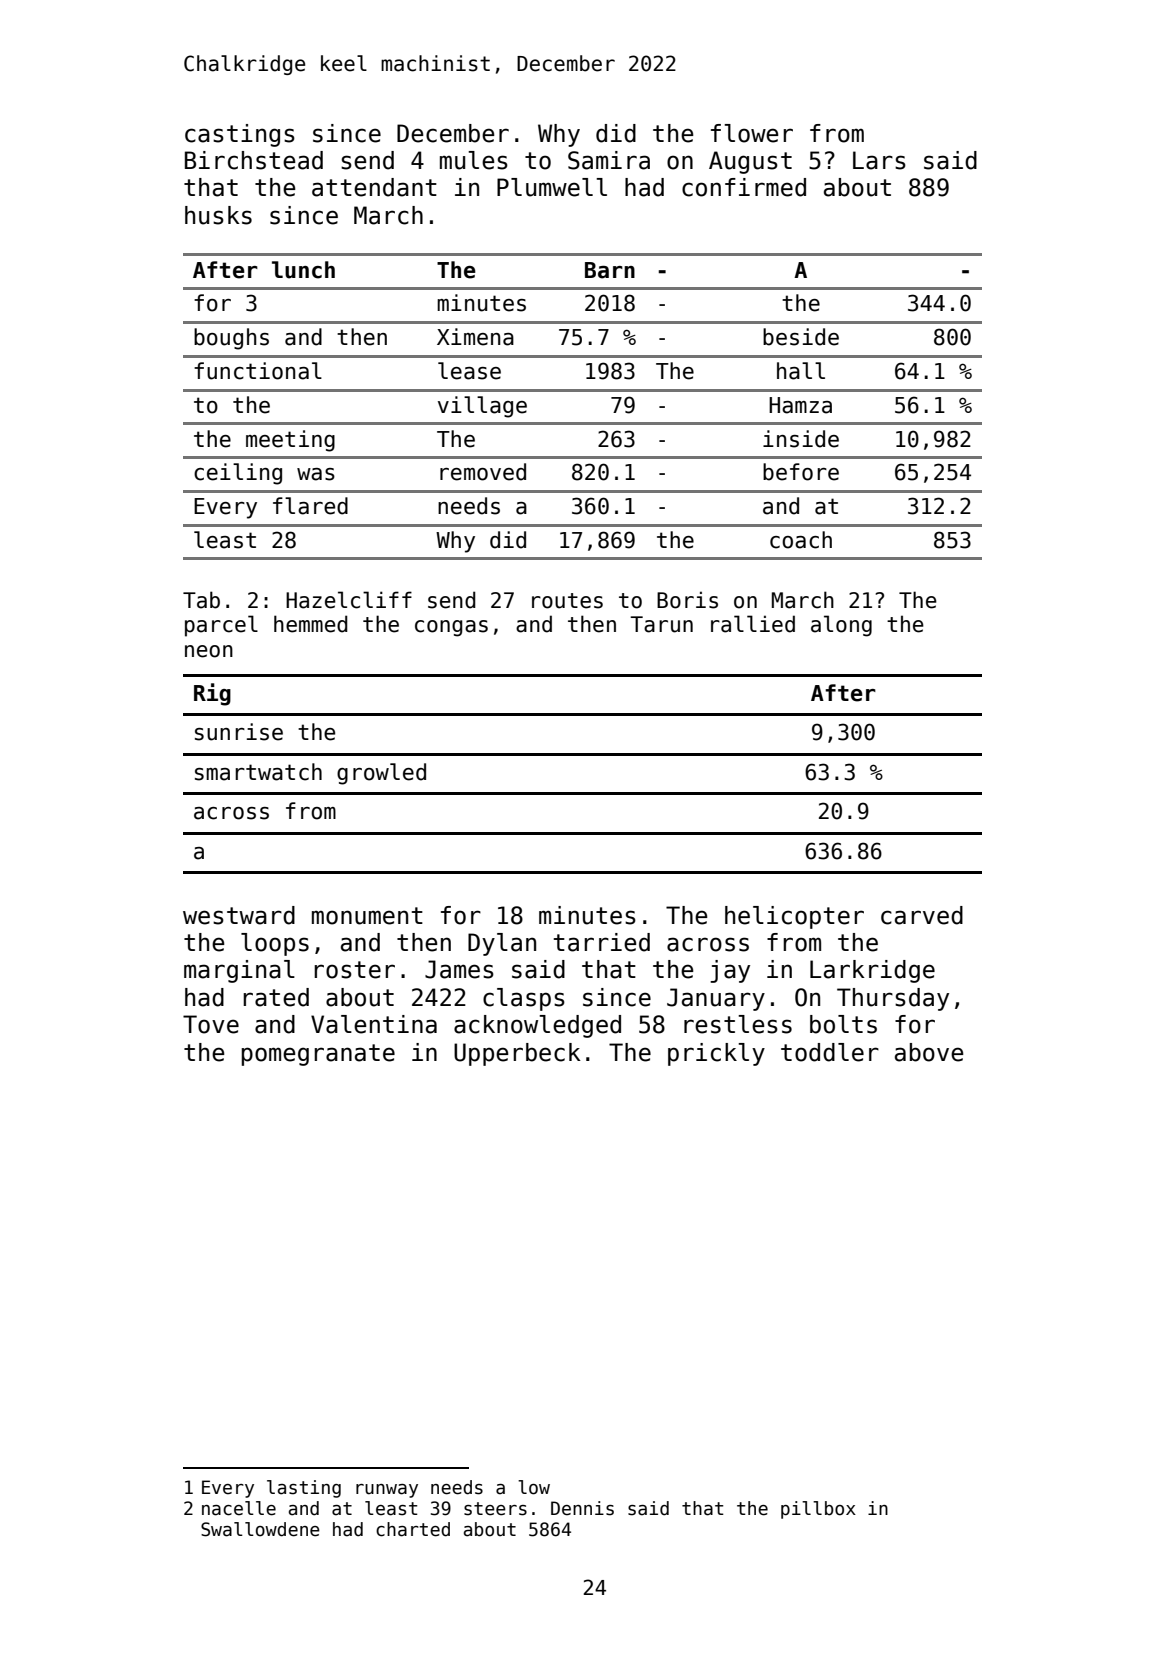 The image size is (1165, 1654). Describe the element at coordinates (413, 1529) in the screenshot. I see `charted` at that location.
